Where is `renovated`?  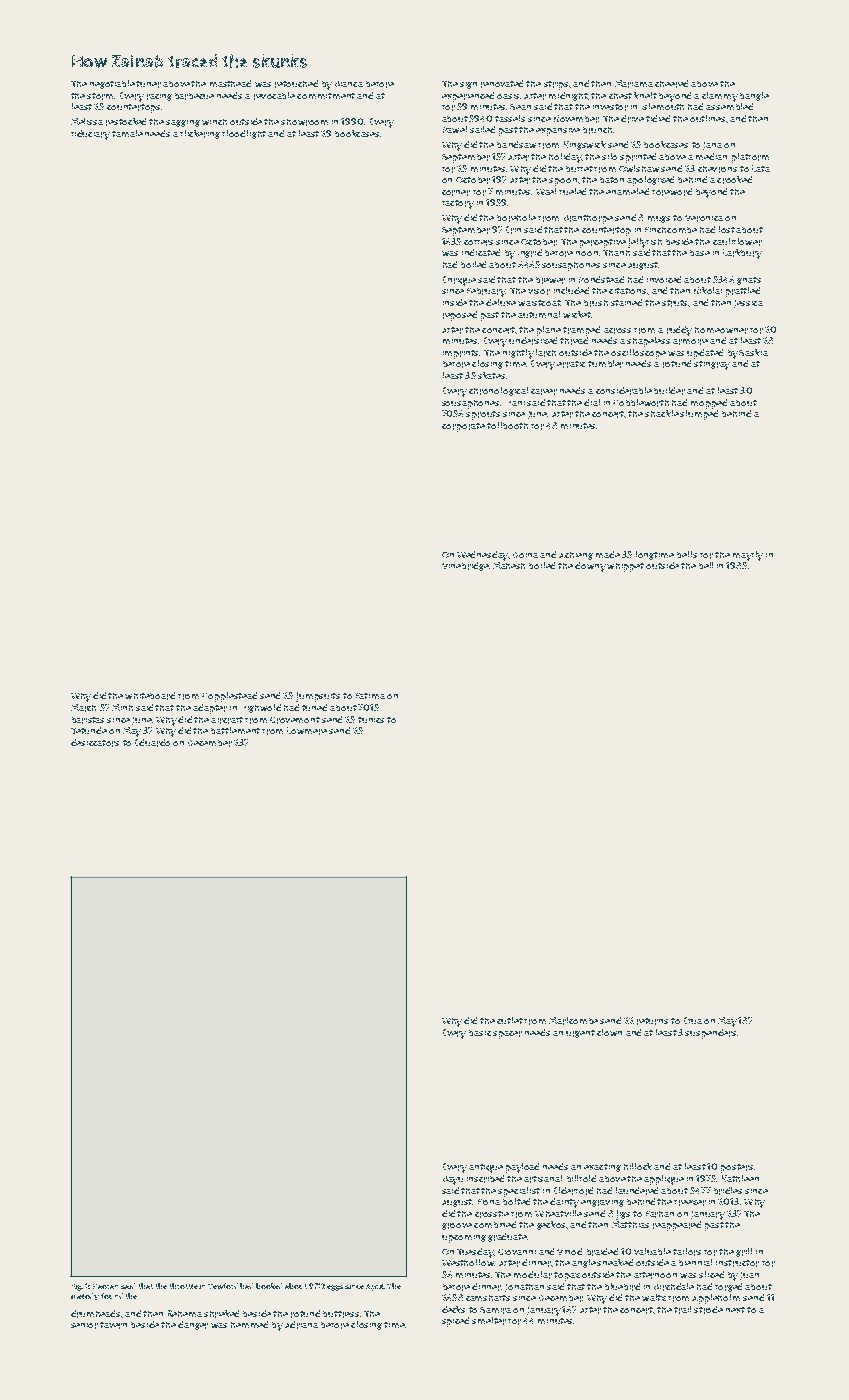
renovated is located at coordinates (502, 84).
